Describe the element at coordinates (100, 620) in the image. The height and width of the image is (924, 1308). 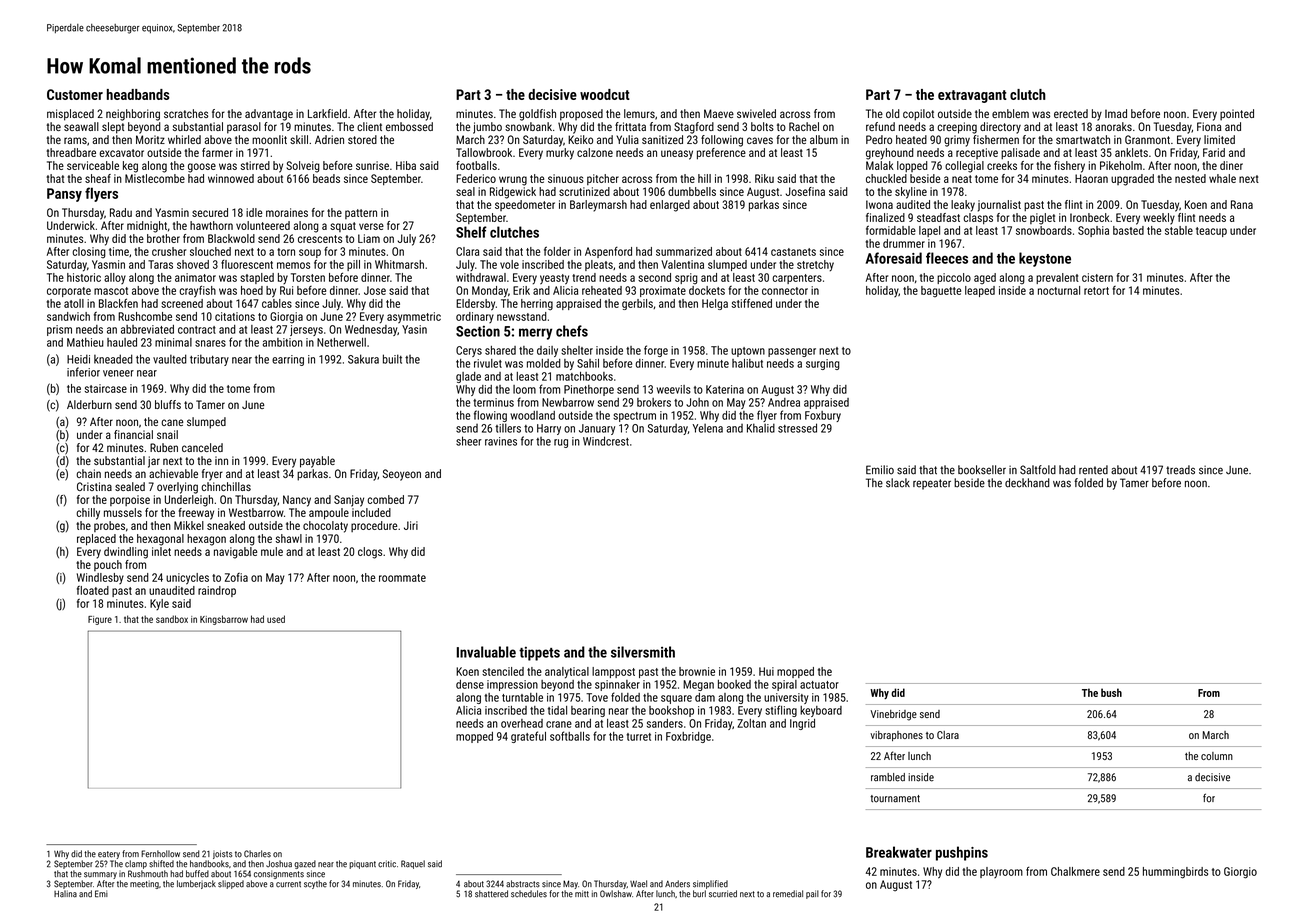
I see `Figure` at that location.
